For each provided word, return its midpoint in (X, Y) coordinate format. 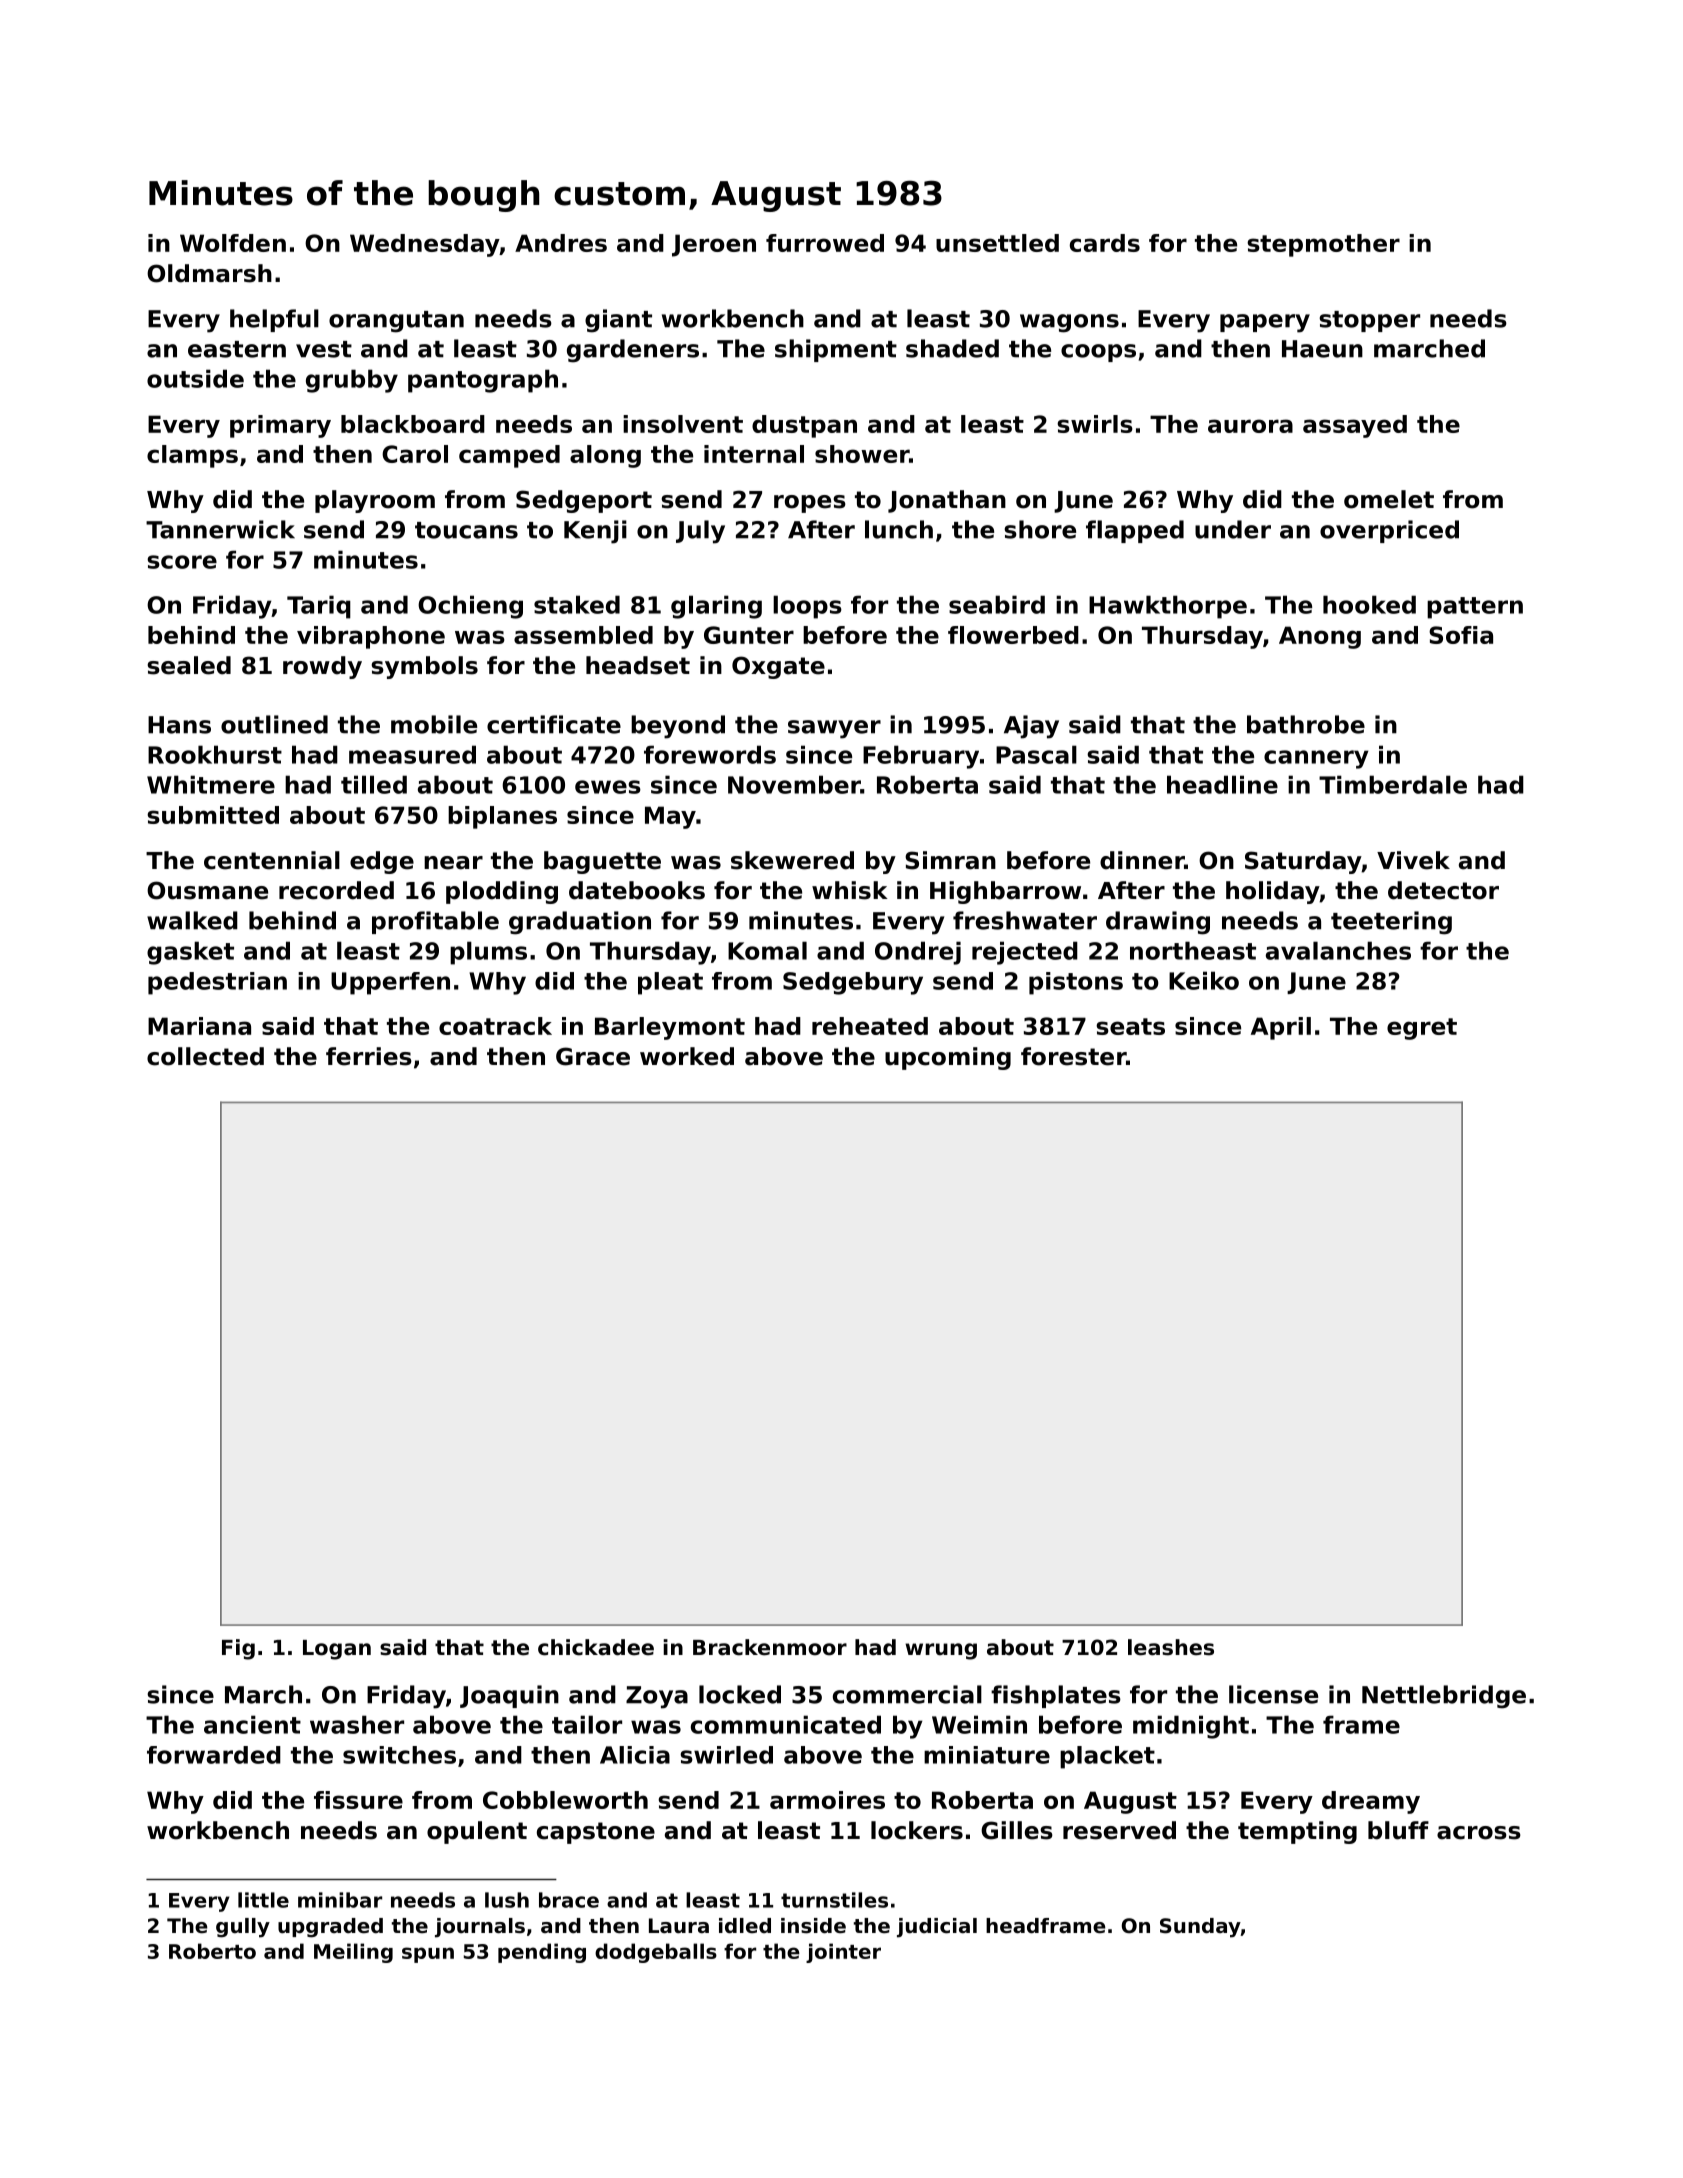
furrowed (825, 243)
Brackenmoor (770, 1647)
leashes (1171, 1647)
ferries (369, 1056)
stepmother (1323, 245)
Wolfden (233, 243)
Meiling (353, 1953)
